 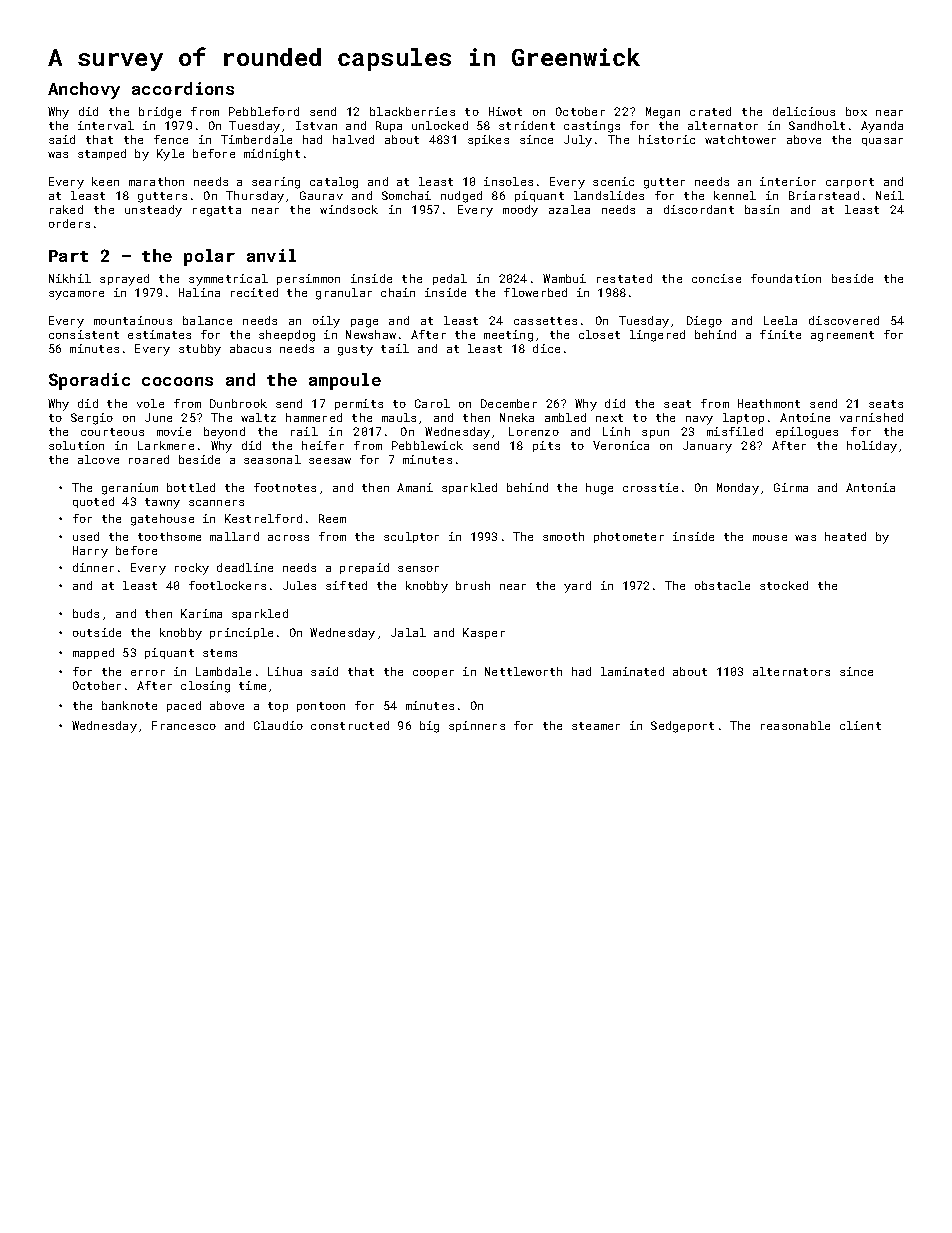 What do you see at coordinates (250, 348) in the page?
I see `abacus` at bounding box center [250, 348].
